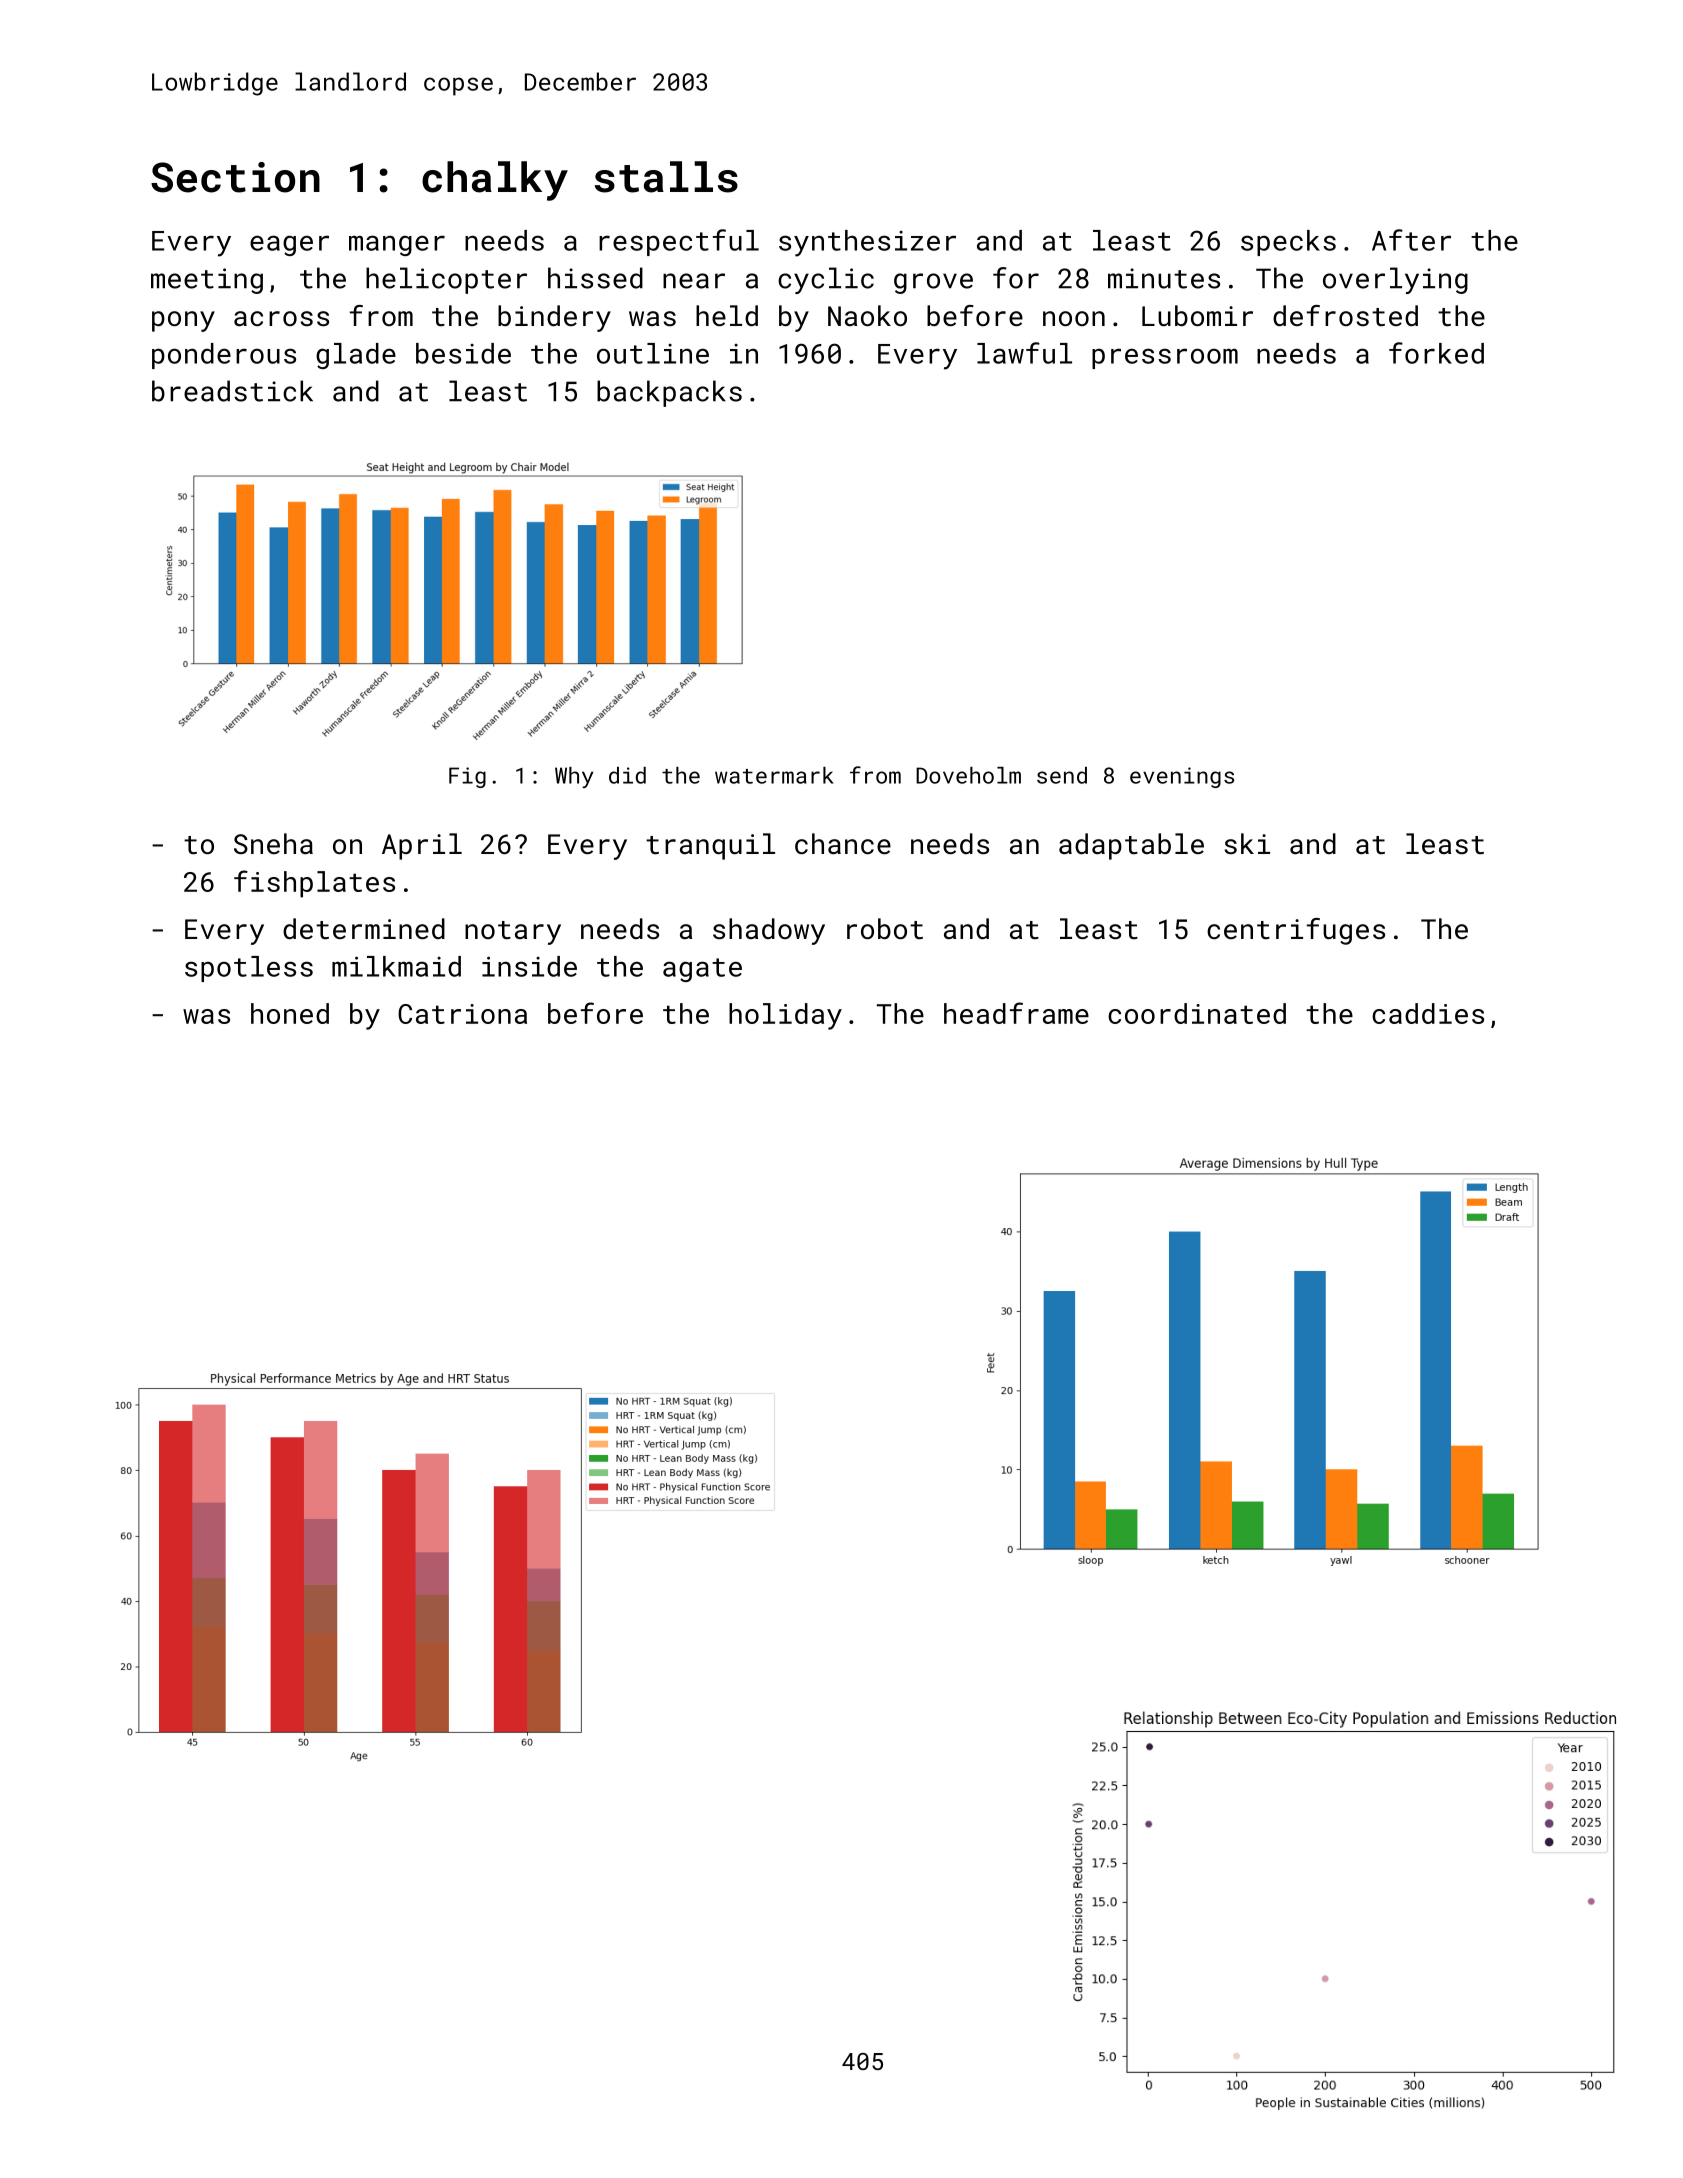 This document has height=2178, width=1683. I want to click on watermark, so click(774, 775).
